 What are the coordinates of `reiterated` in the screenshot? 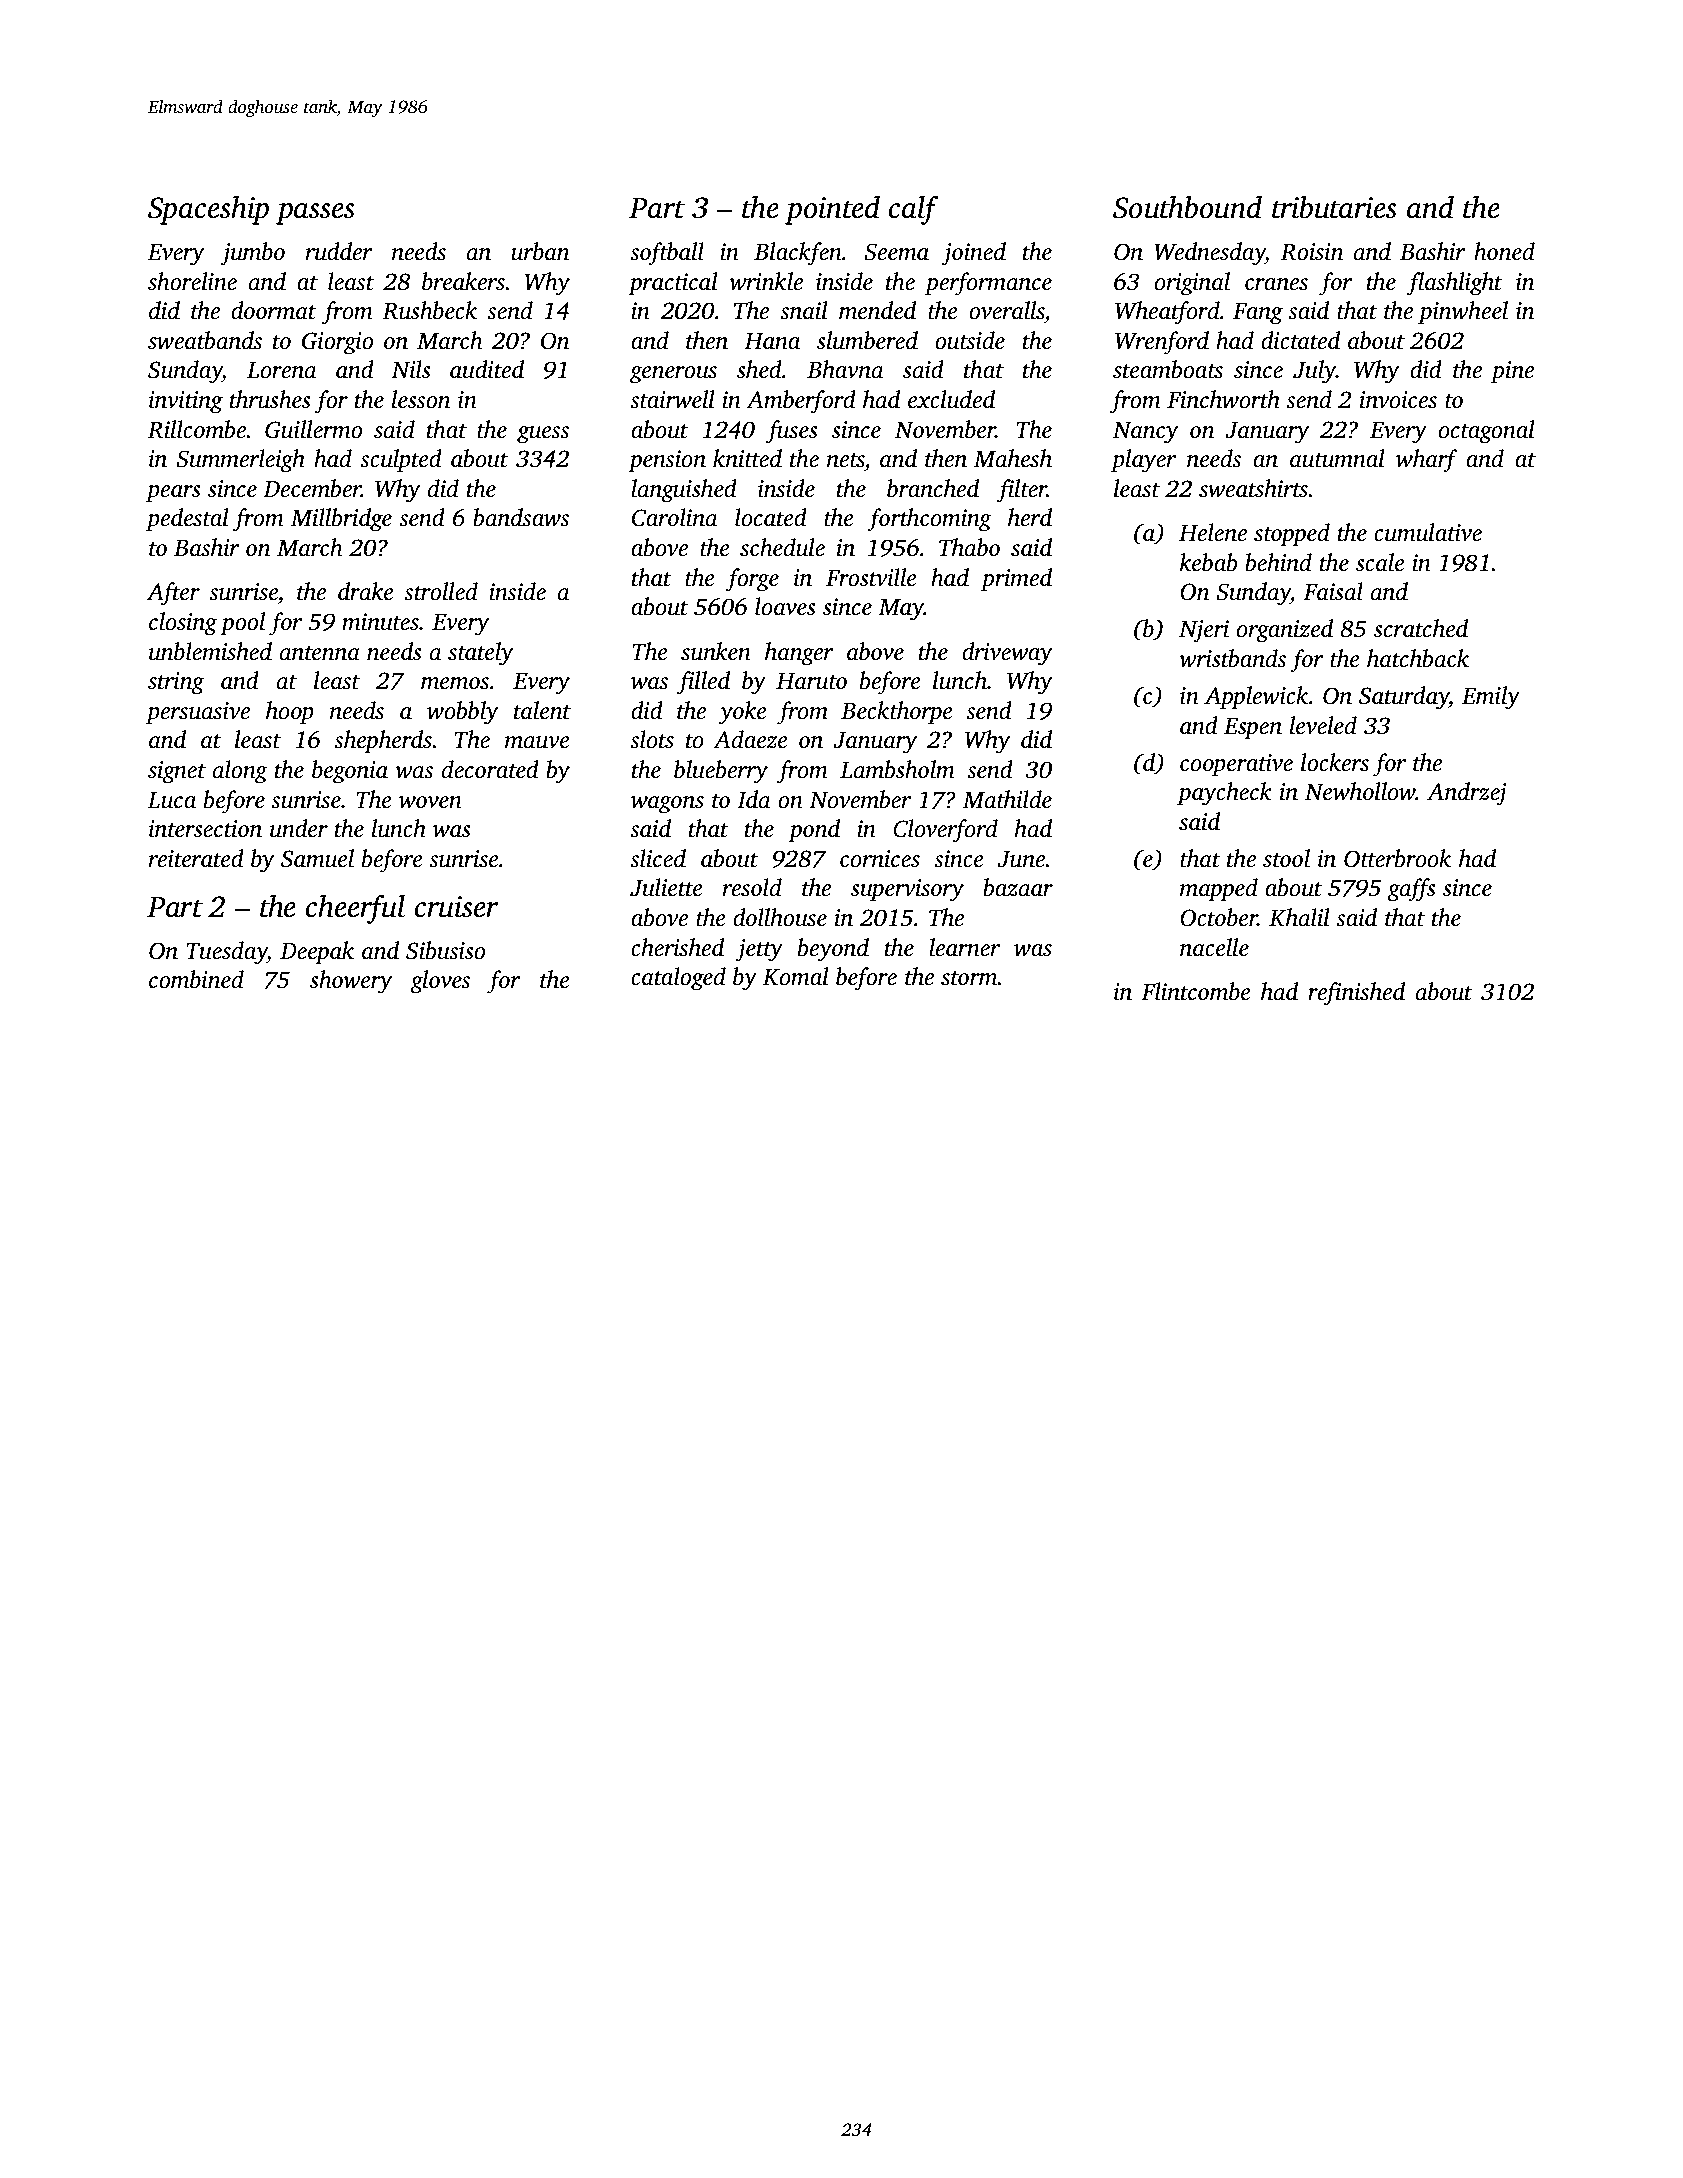 It's located at (196, 858).
